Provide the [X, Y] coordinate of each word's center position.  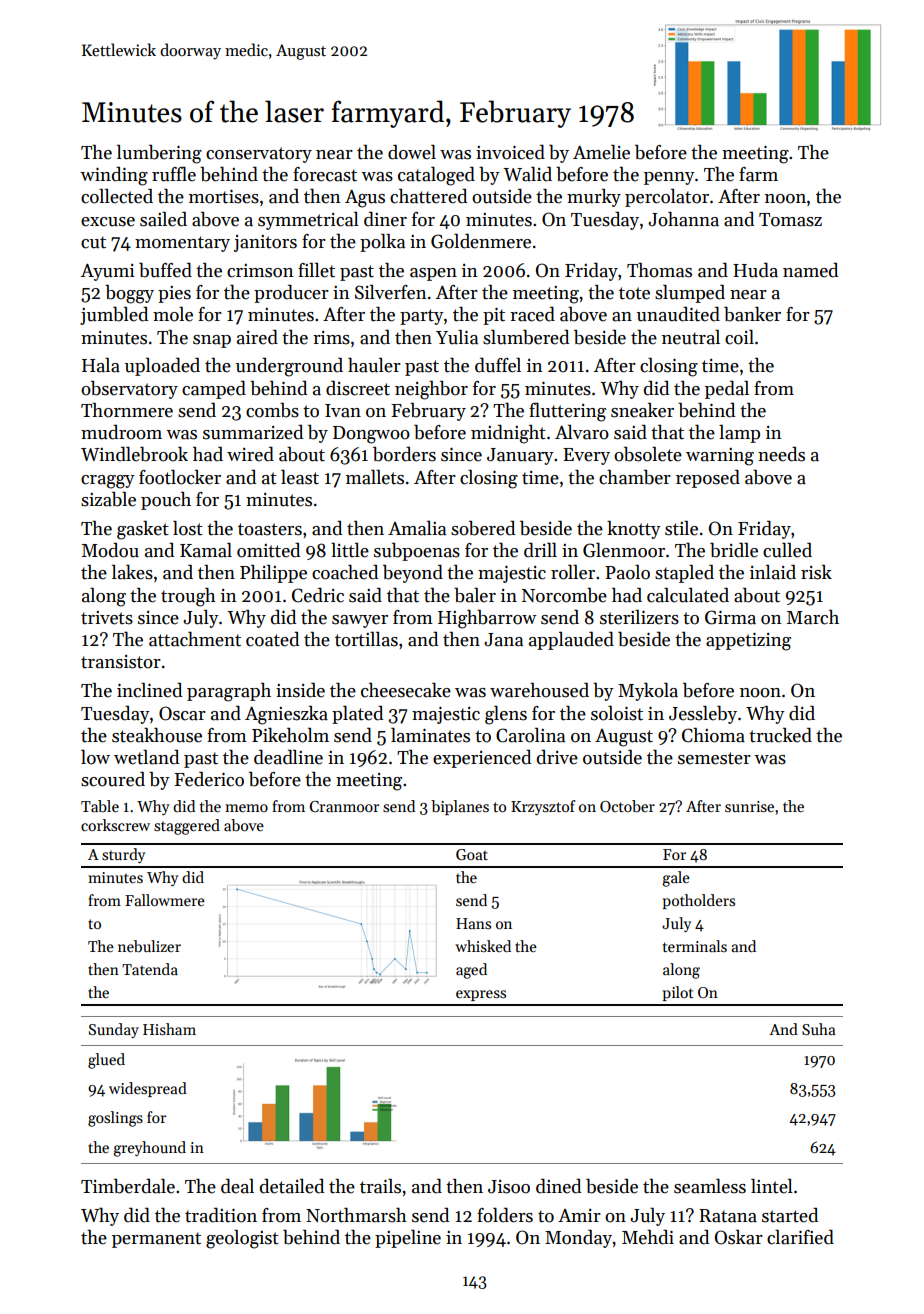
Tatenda [150, 969]
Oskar [739, 1237]
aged [471, 971]
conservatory [259, 155]
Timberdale [128, 1186]
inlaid [773, 572]
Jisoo [509, 1187]
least [300, 477]
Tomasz [790, 220]
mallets [375, 477]
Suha [818, 1029]
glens [506, 715]
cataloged [436, 176]
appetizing [748, 641]
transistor [121, 662]
